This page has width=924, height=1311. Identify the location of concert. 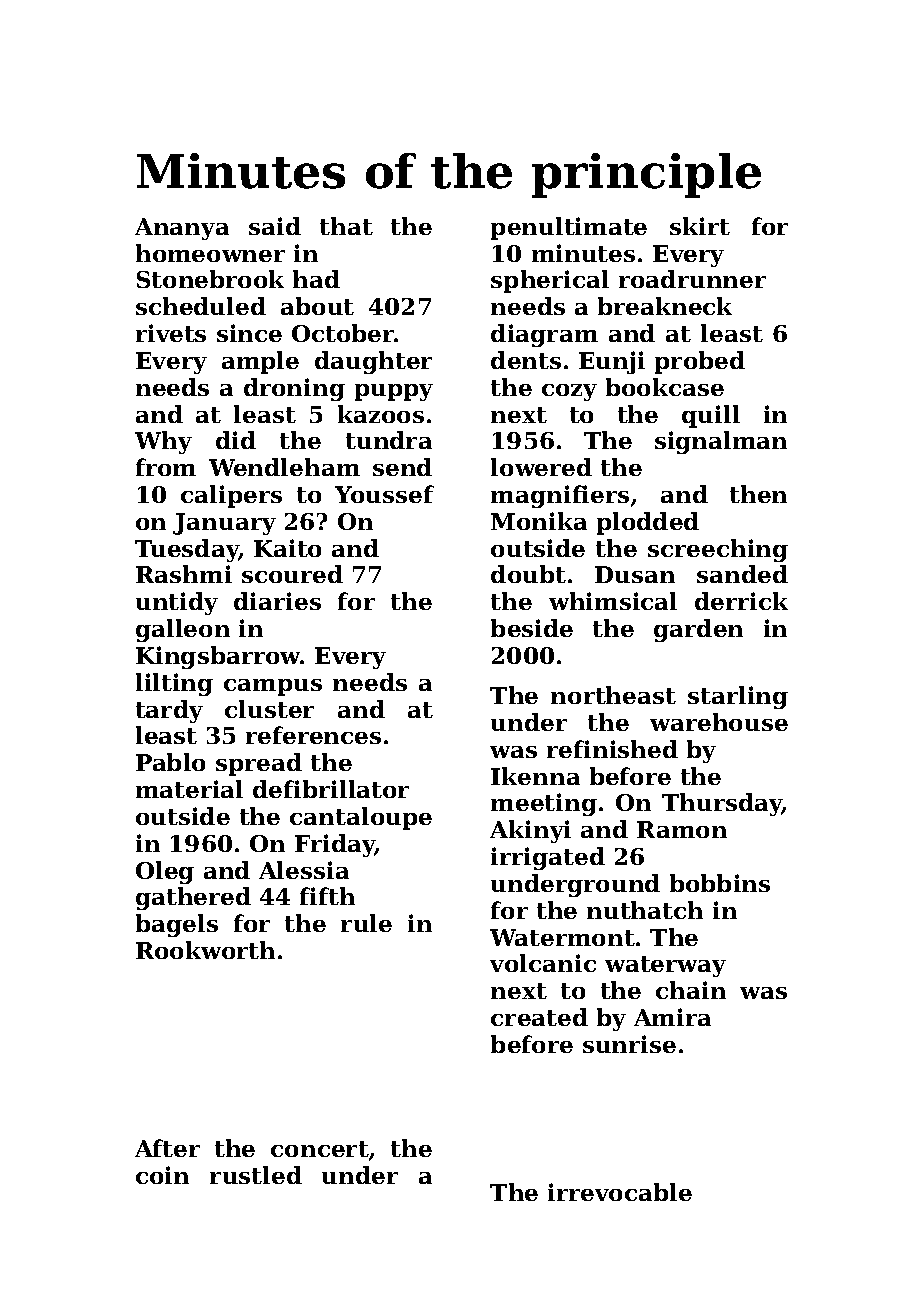
(320, 1149).
